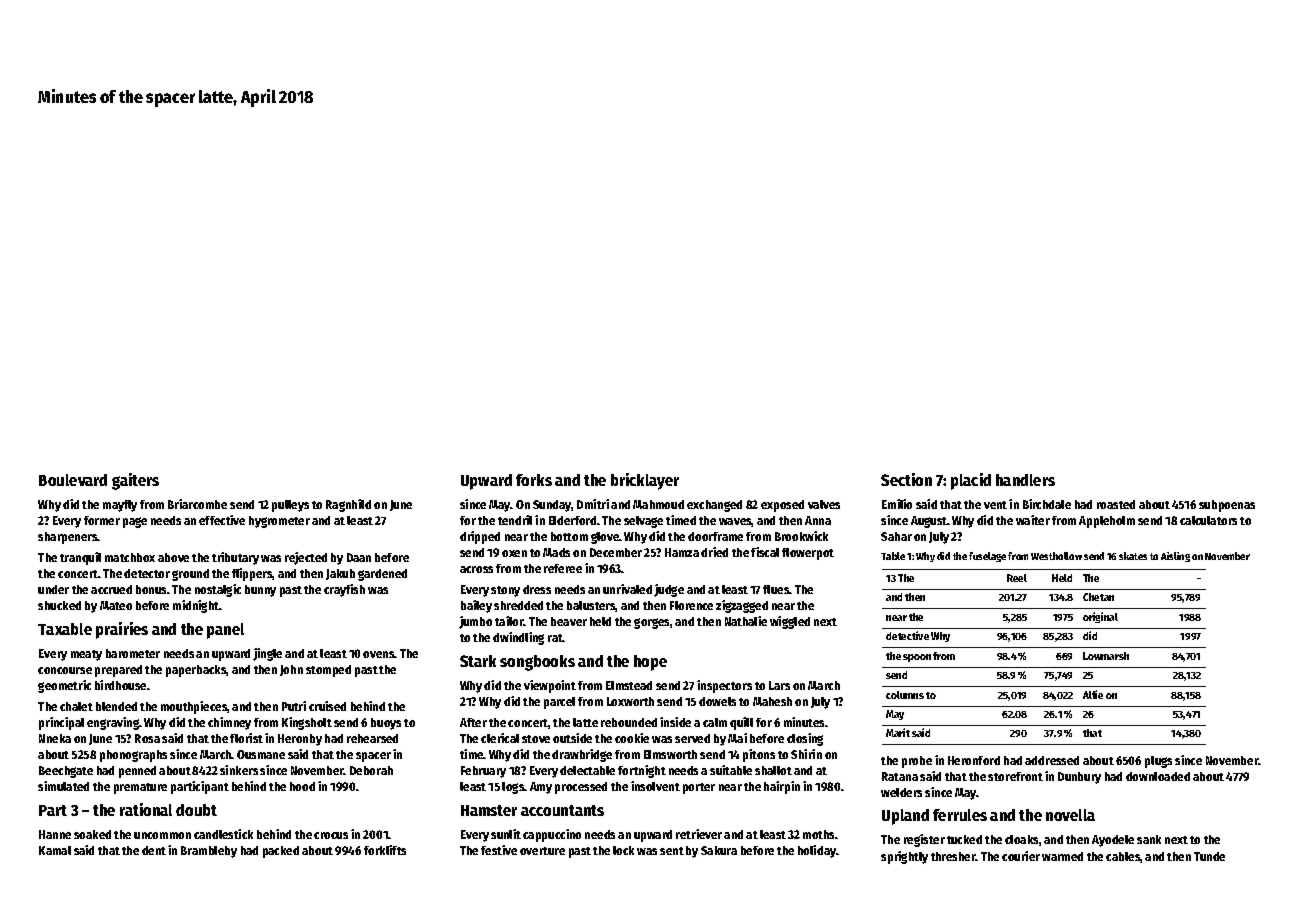  I want to click on gaiters, so click(135, 481).
